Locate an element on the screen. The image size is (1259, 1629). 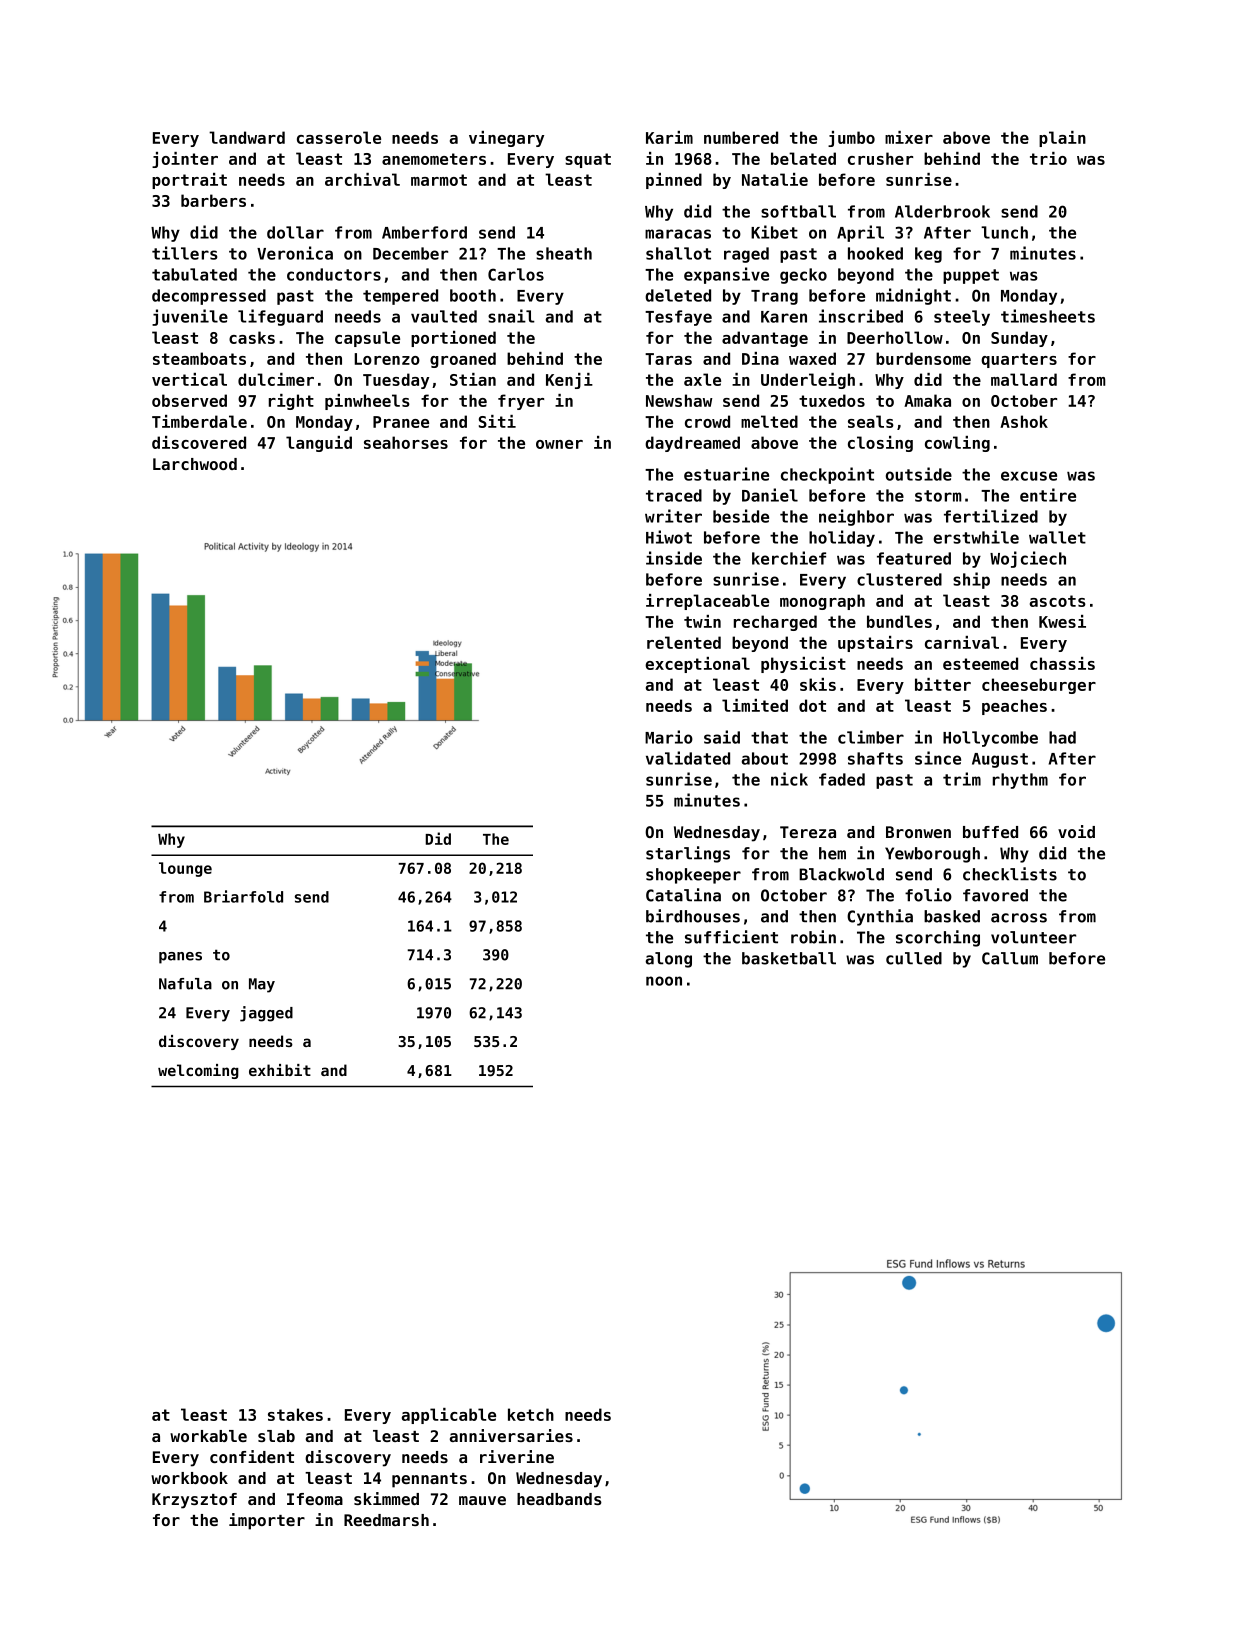
riverine is located at coordinates (517, 1456).
